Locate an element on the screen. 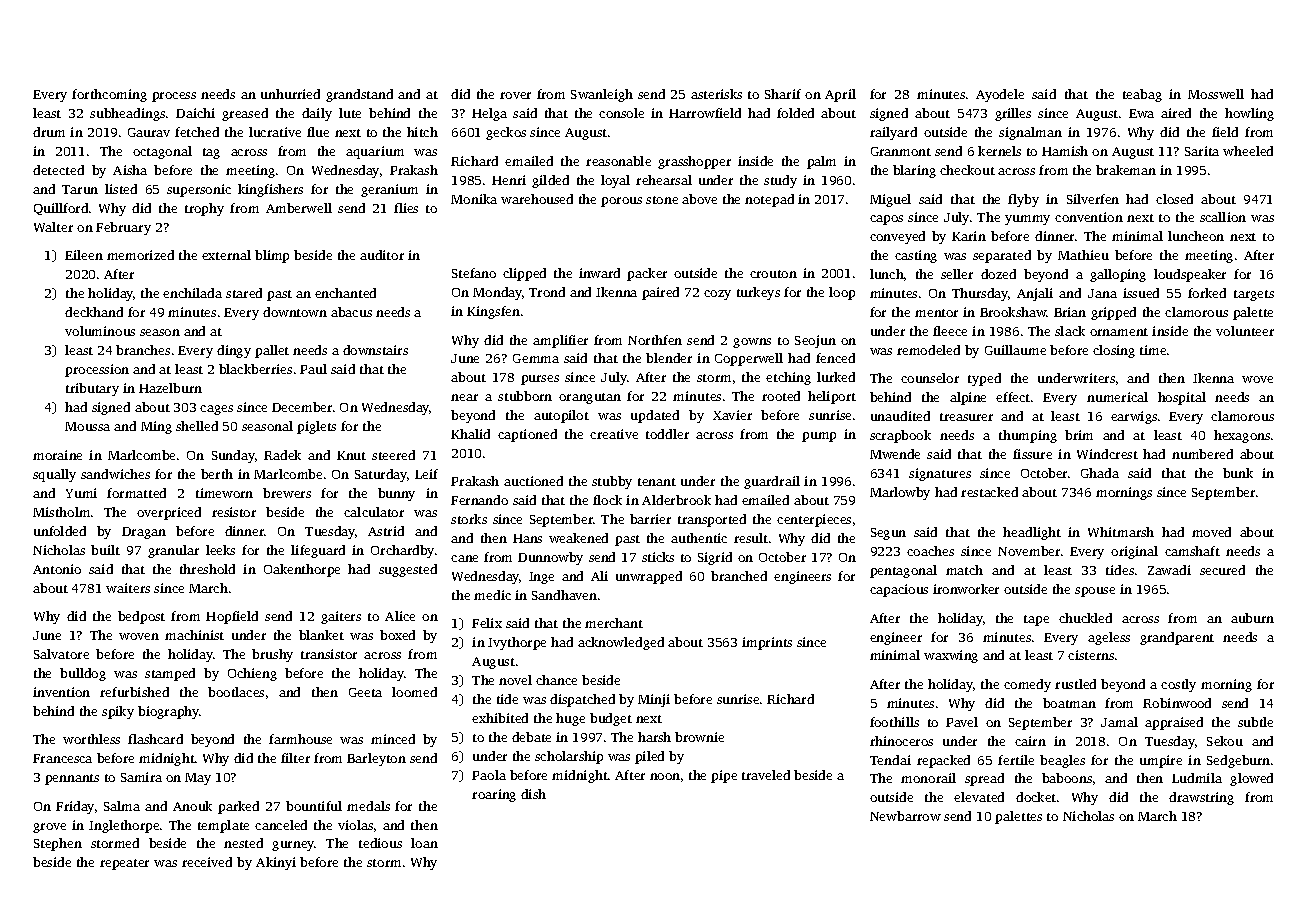 This screenshot has width=1308, height=924. asterisks is located at coordinates (716, 94).
